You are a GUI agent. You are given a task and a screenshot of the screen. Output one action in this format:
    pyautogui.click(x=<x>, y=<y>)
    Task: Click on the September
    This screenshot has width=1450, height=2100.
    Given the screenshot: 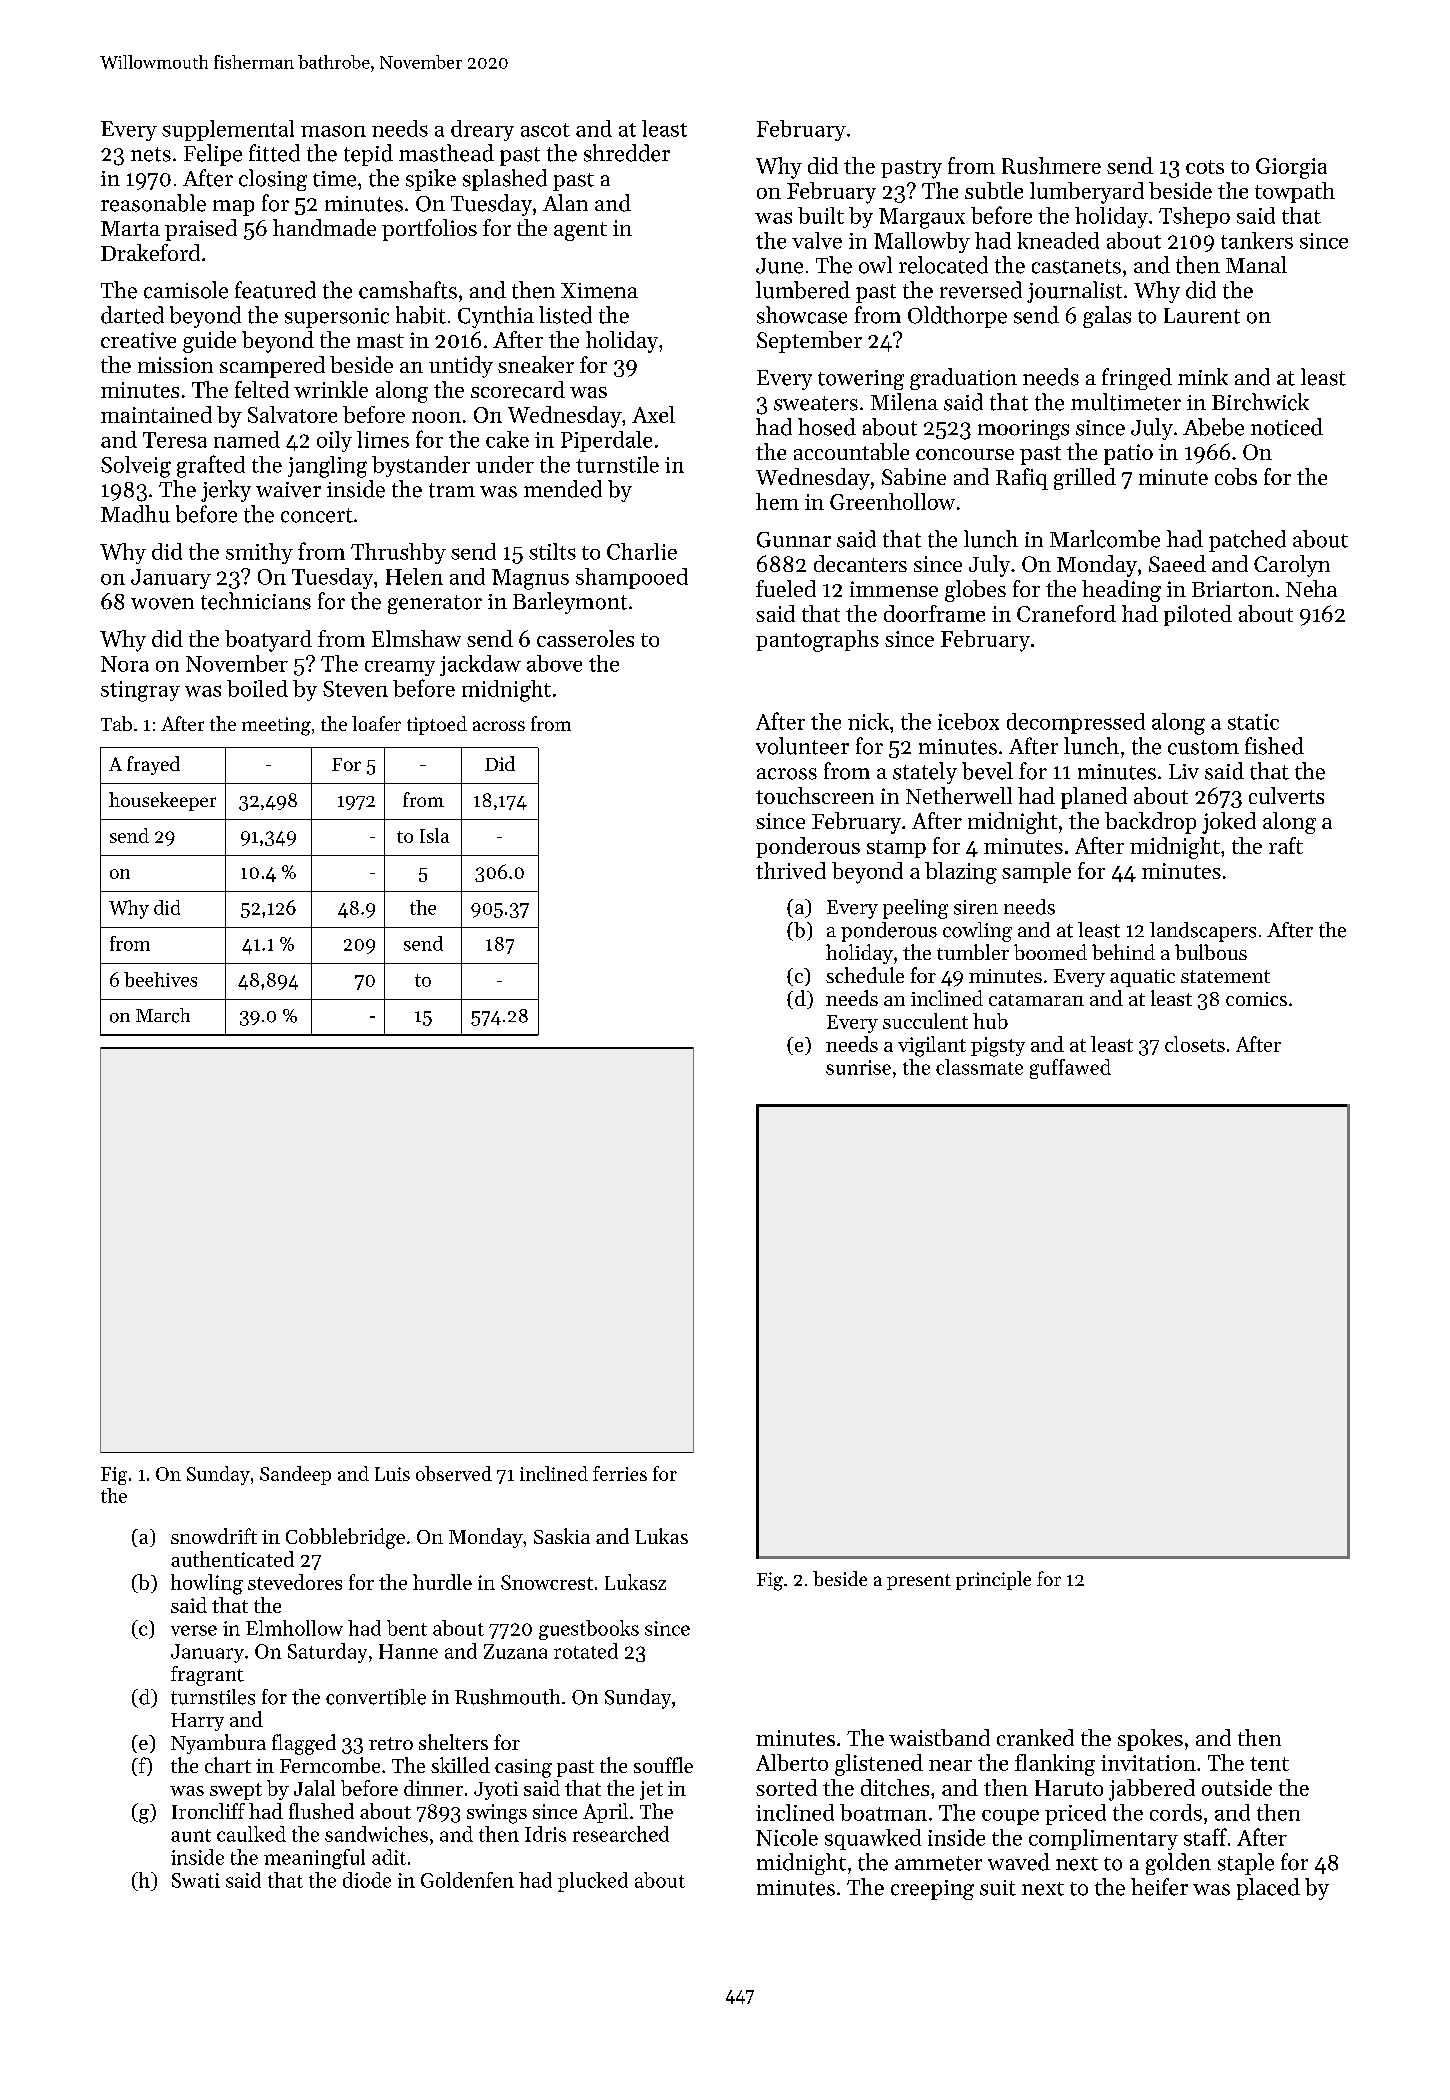 What is the action you would take?
    pyautogui.click(x=809, y=342)
